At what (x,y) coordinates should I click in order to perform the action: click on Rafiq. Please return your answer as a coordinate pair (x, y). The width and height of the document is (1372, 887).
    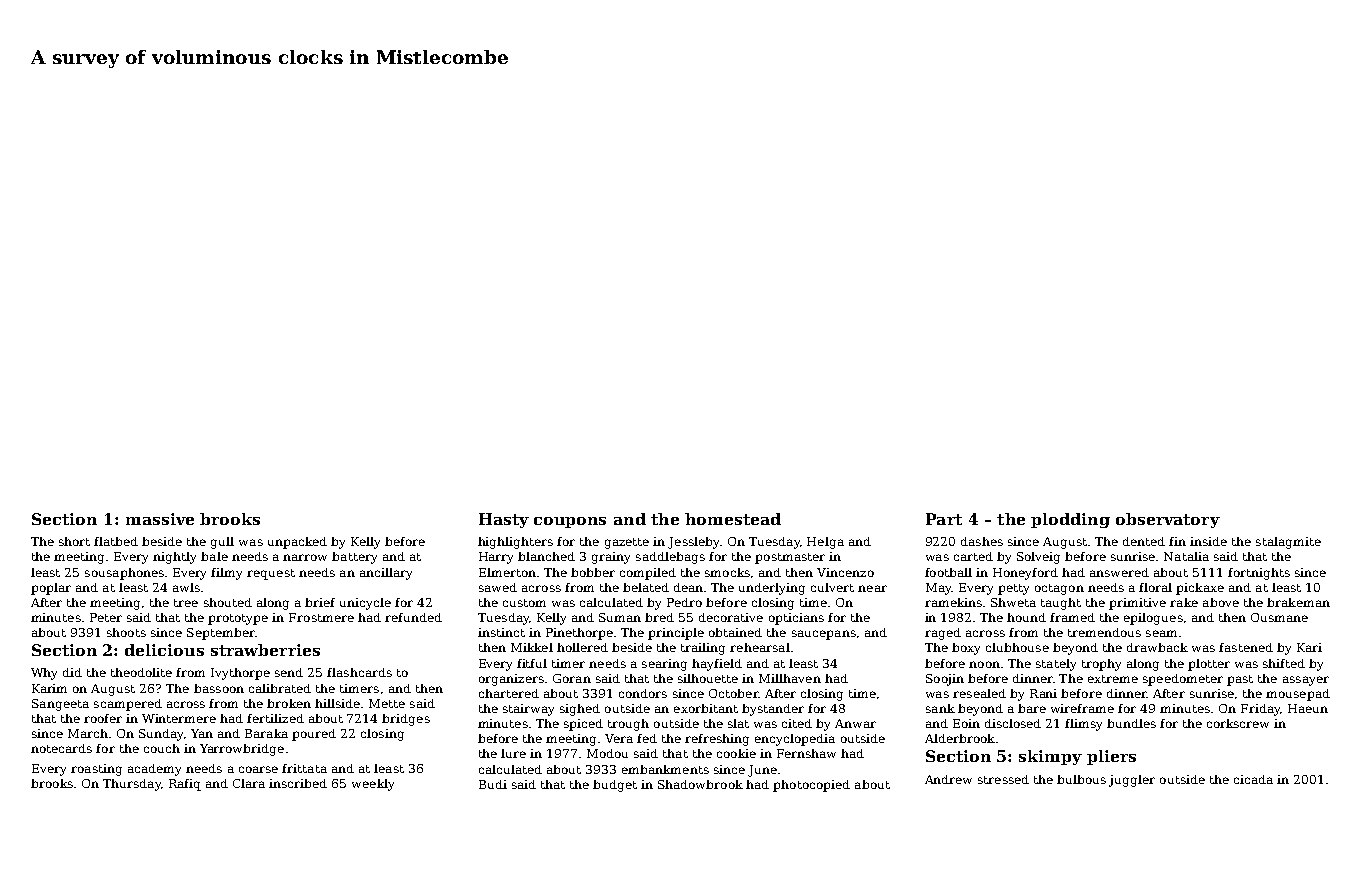
    Looking at the image, I should click on (185, 785).
